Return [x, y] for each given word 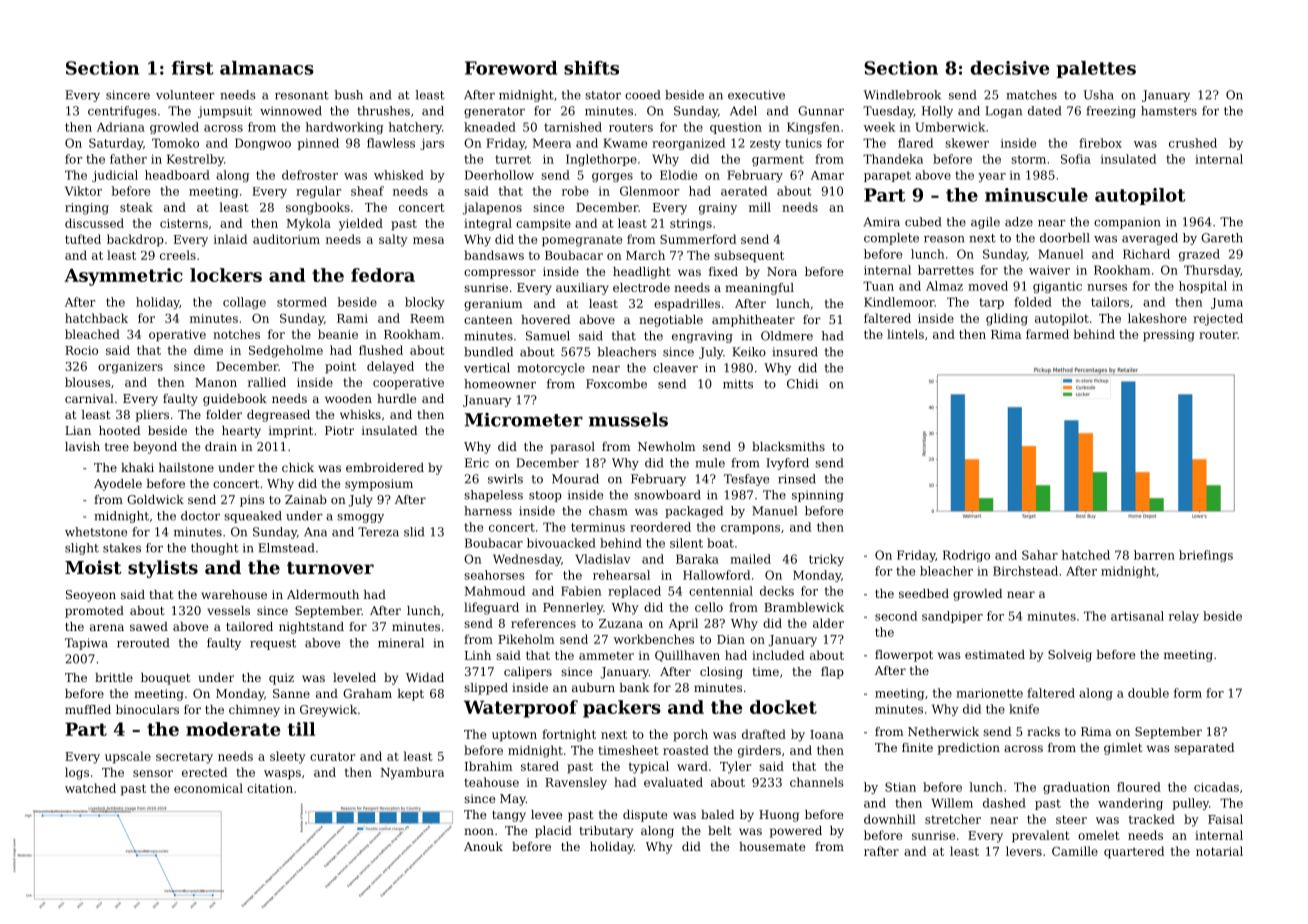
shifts [591, 68]
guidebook [235, 400]
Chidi [802, 384]
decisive [1010, 68]
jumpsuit [225, 112]
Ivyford [787, 464]
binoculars [147, 709]
